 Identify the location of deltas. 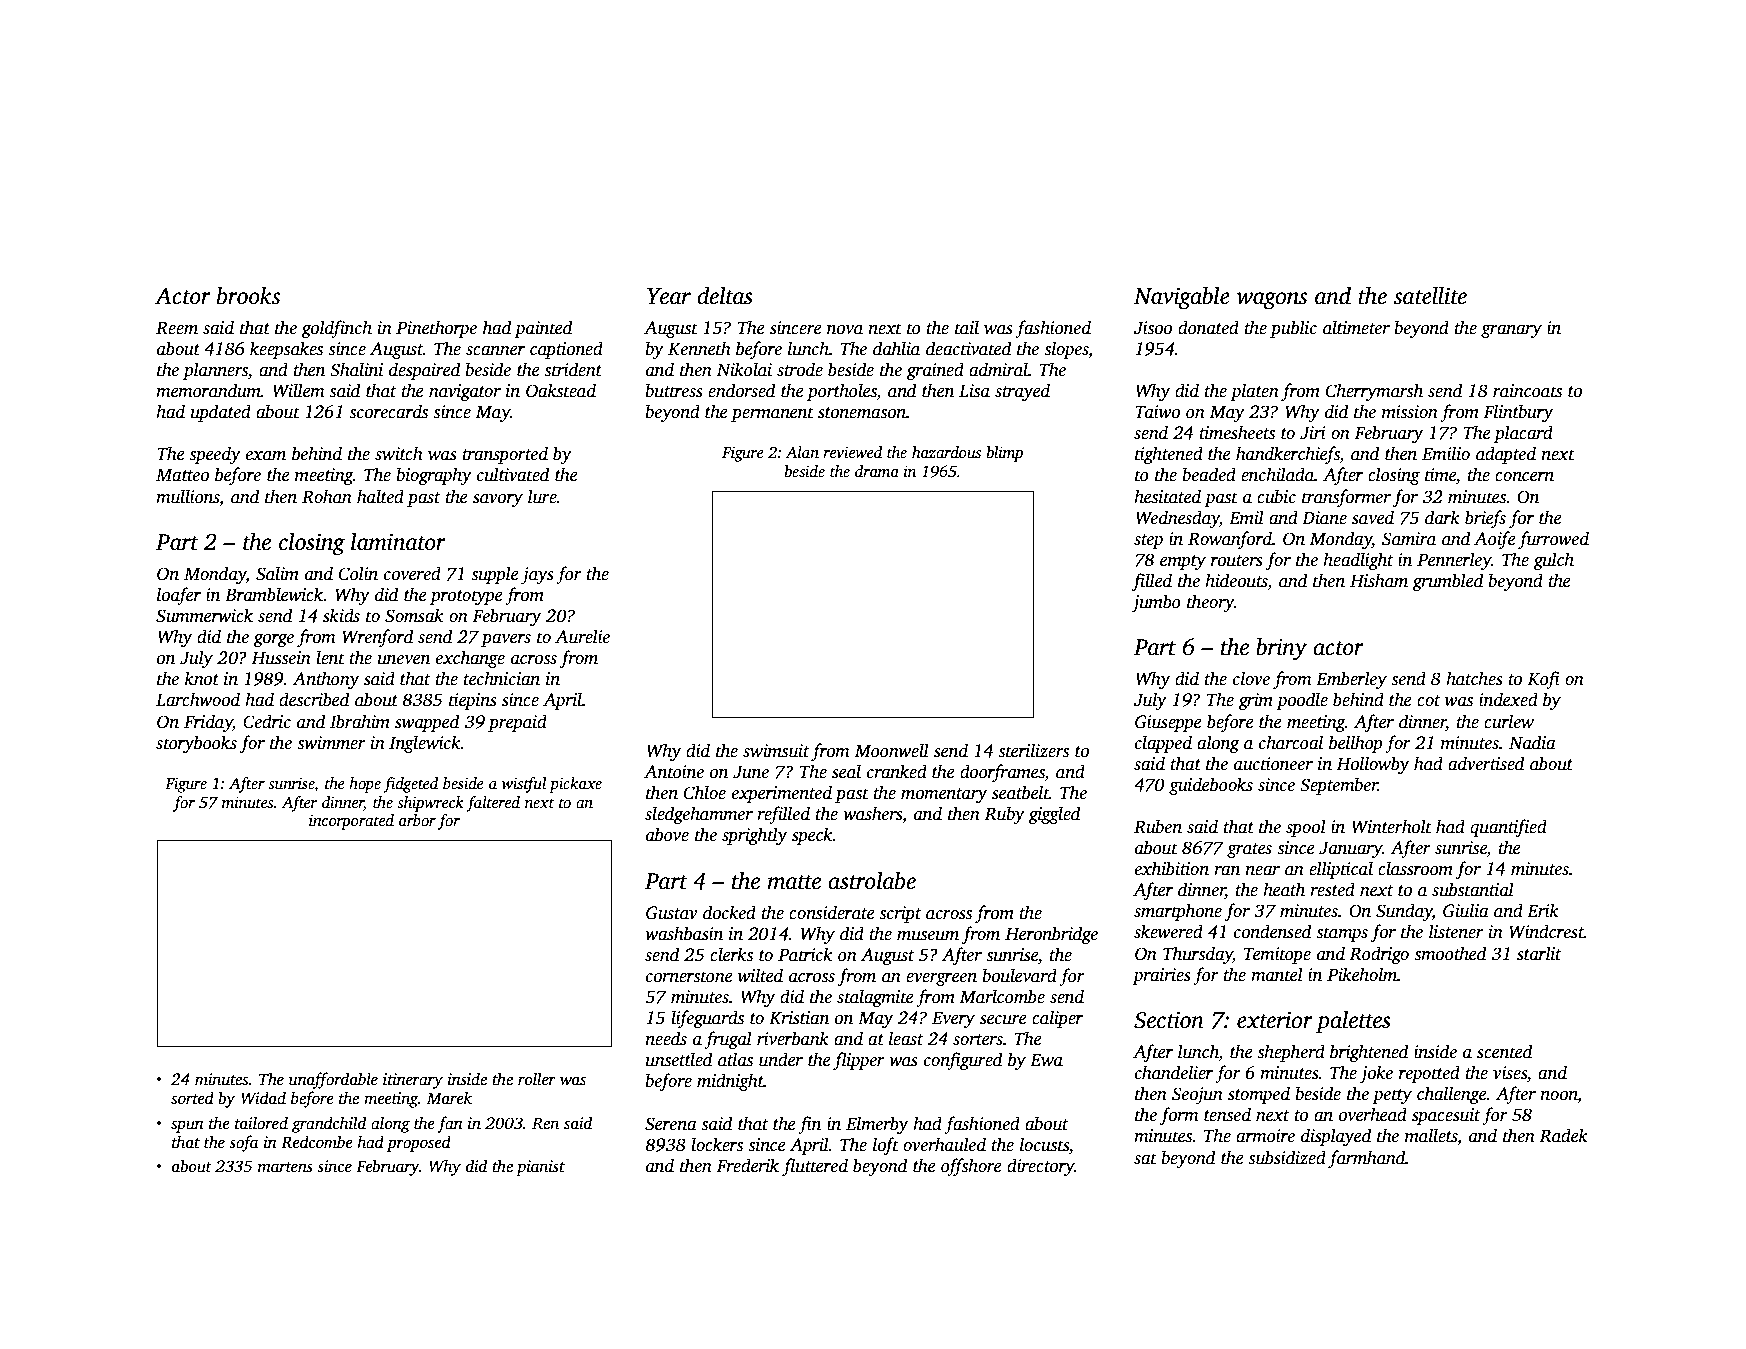
(725, 295).
